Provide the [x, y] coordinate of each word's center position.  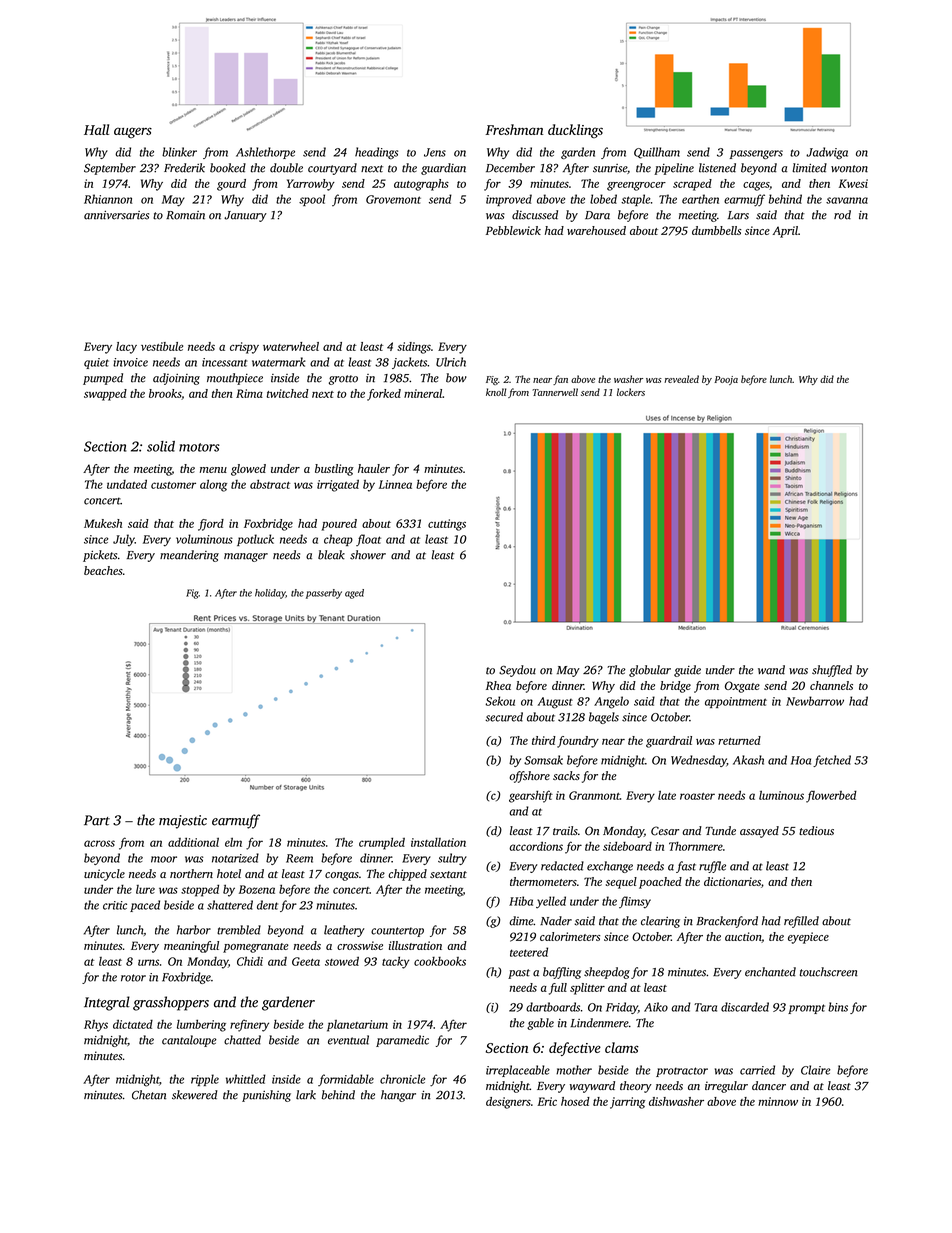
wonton [849, 169]
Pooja [726, 380]
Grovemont [393, 199]
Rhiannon [108, 199]
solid [161, 446]
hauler [374, 468]
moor [164, 859]
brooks [165, 393]
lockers [631, 392]
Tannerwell [555, 392]
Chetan [149, 1095]
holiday [270, 594]
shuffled [832, 671]
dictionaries [732, 881]
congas [342, 876]
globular [650, 671]
